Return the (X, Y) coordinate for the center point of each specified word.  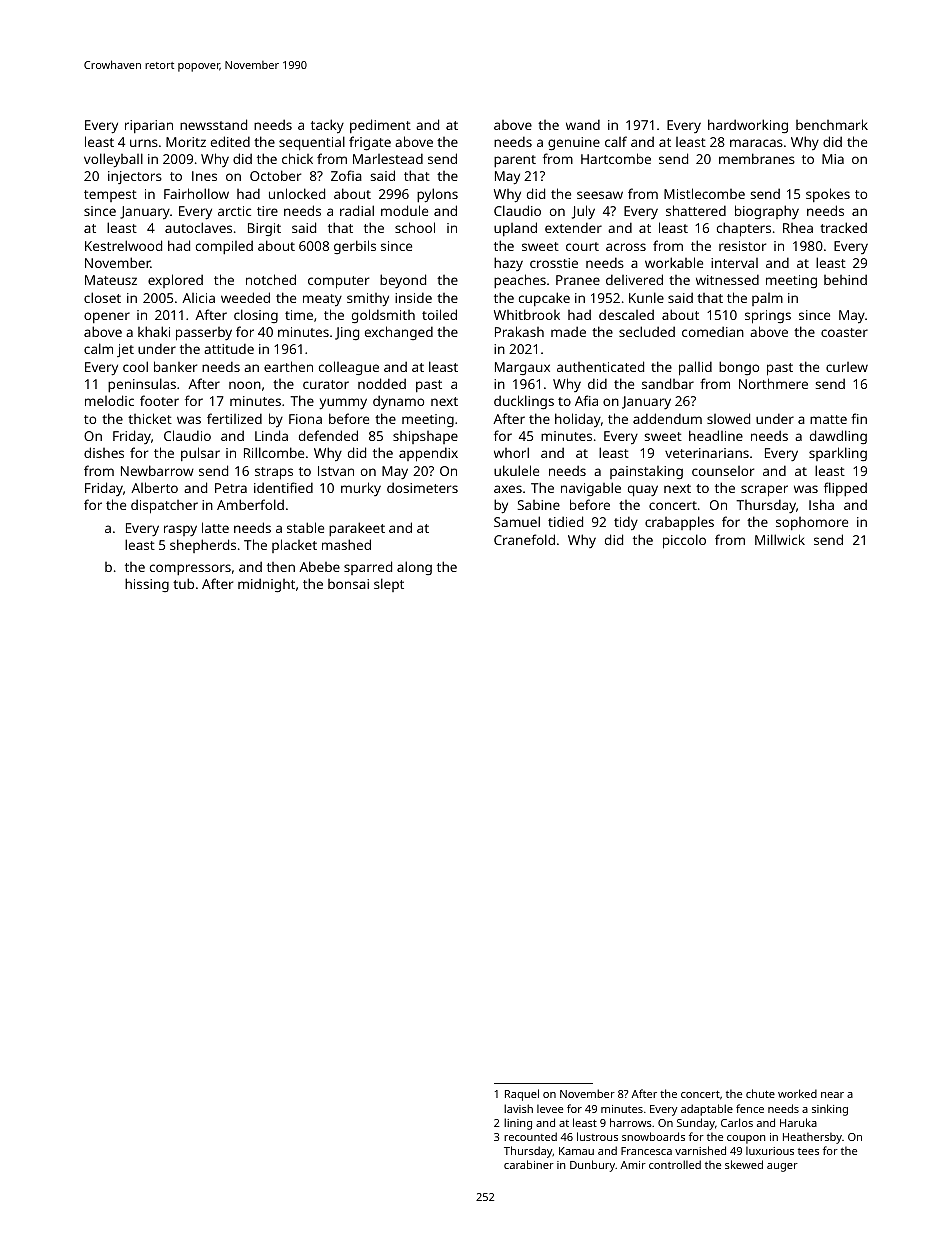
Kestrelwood (123, 245)
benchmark (832, 124)
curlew (847, 367)
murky (361, 489)
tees (808, 1151)
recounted (530, 1136)
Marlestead (388, 158)
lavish (518, 1108)
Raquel (522, 1095)
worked (797, 1093)
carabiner (529, 1164)
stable (305, 527)
